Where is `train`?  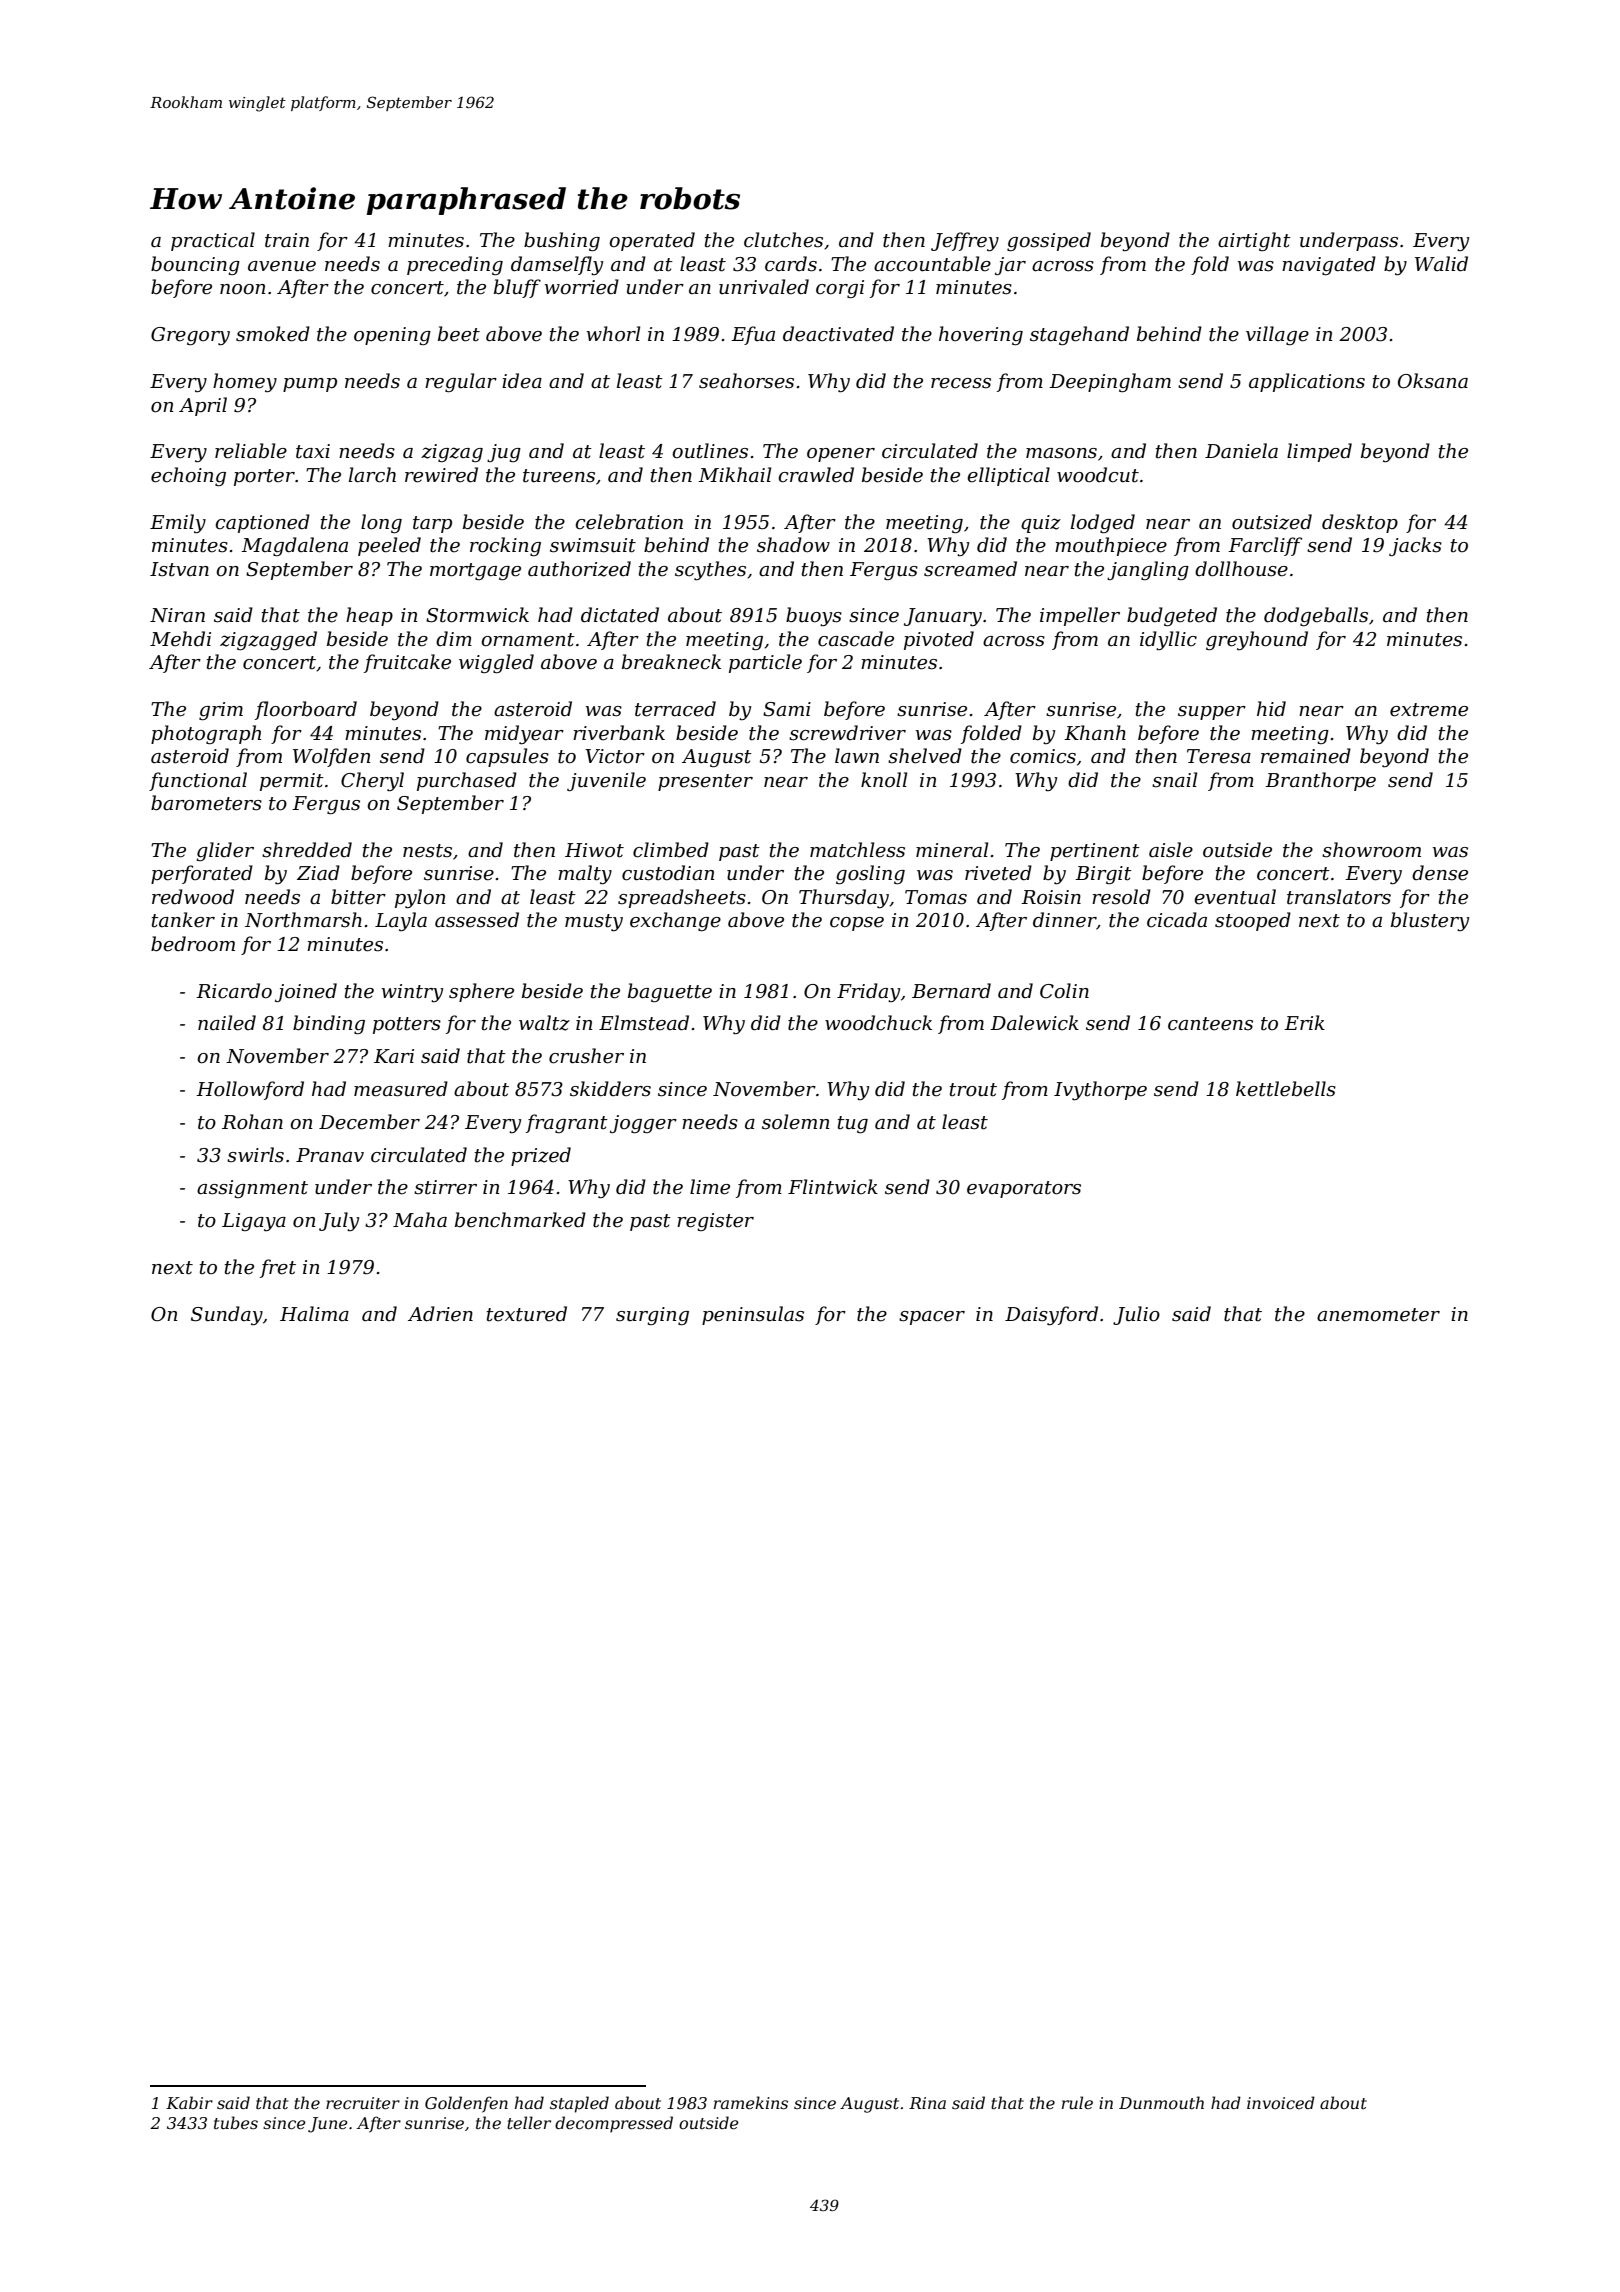
train is located at coordinates (287, 240).
